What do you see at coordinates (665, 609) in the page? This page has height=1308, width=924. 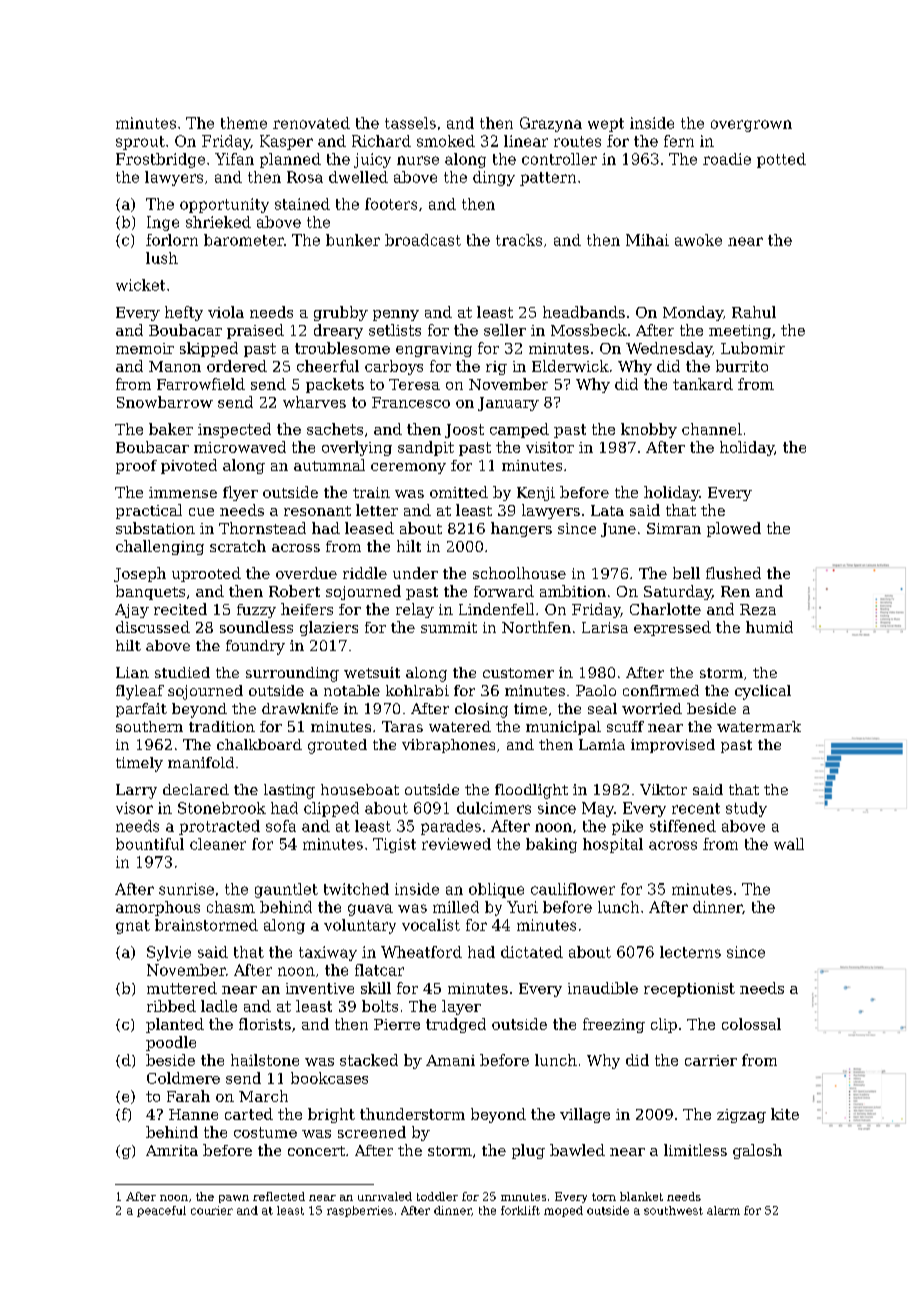 I see `Charlotte` at bounding box center [665, 609].
